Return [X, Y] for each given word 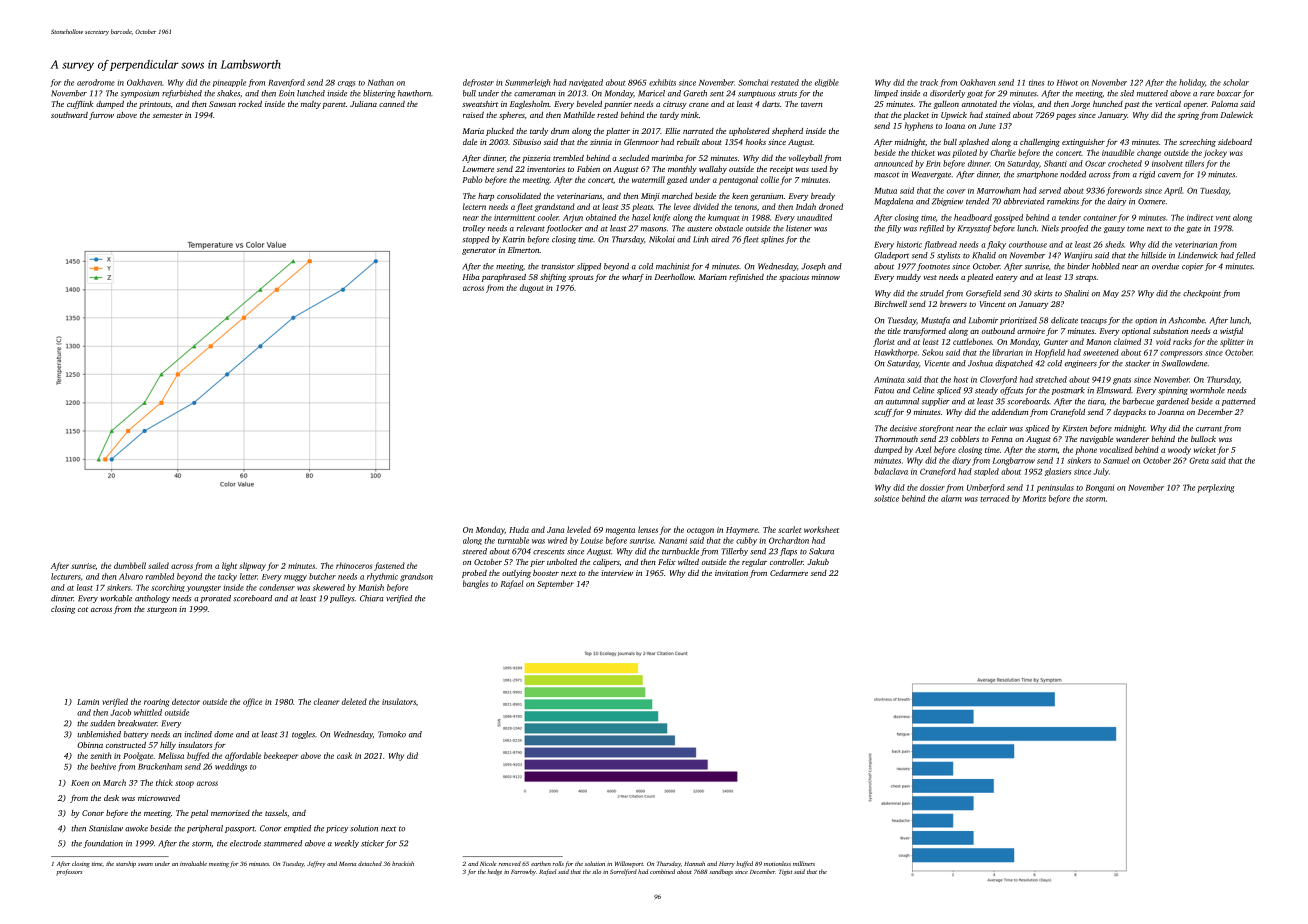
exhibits [662, 82]
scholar [1236, 82]
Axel [923, 449]
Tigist [785, 873]
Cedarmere [789, 573]
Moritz [1034, 499]
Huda [519, 529]
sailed [158, 565]
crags [346, 84]
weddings [231, 767]
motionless [777, 863]
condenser [277, 587]
